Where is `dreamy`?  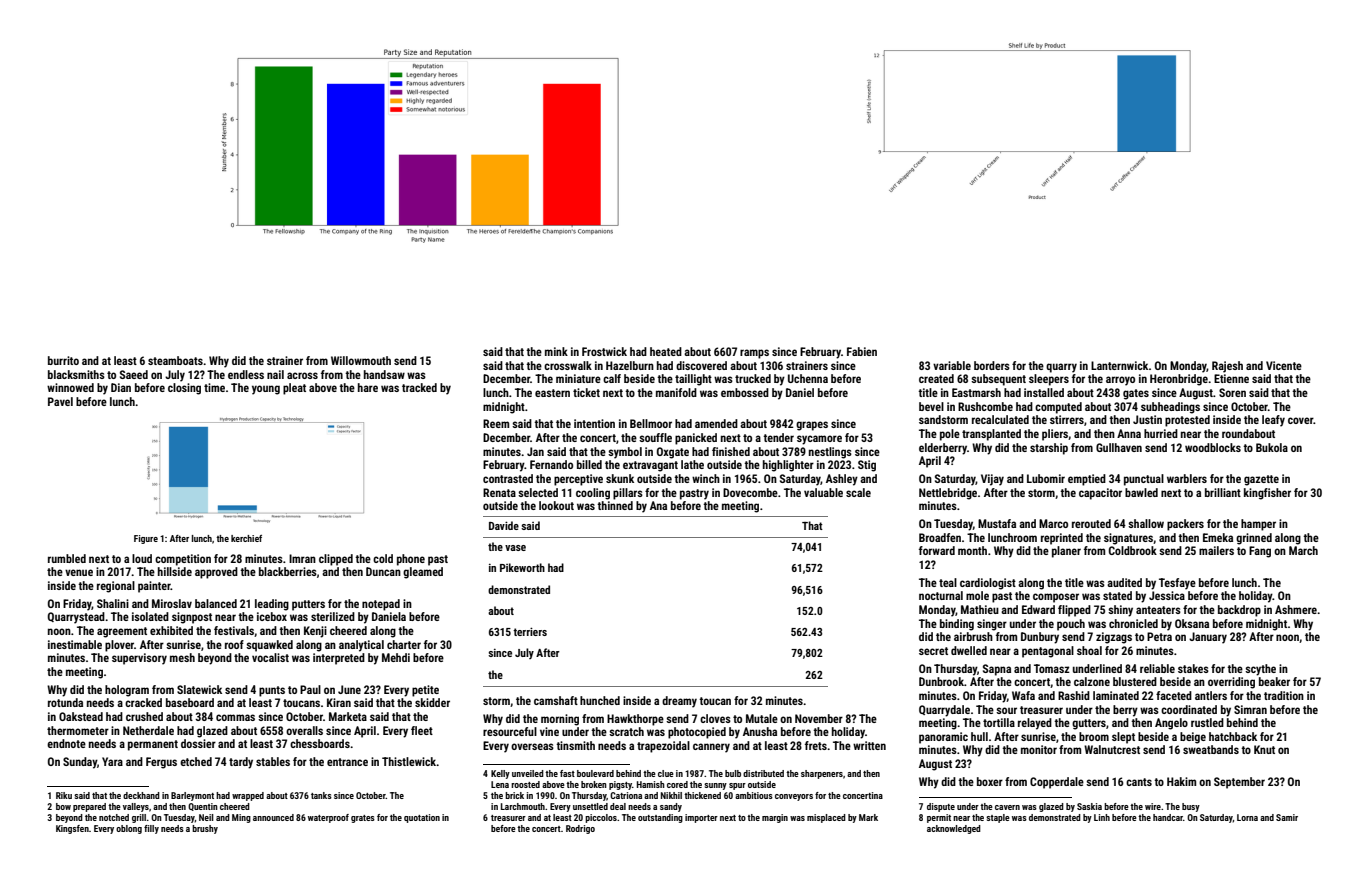
dreamy is located at coordinates (679, 702).
